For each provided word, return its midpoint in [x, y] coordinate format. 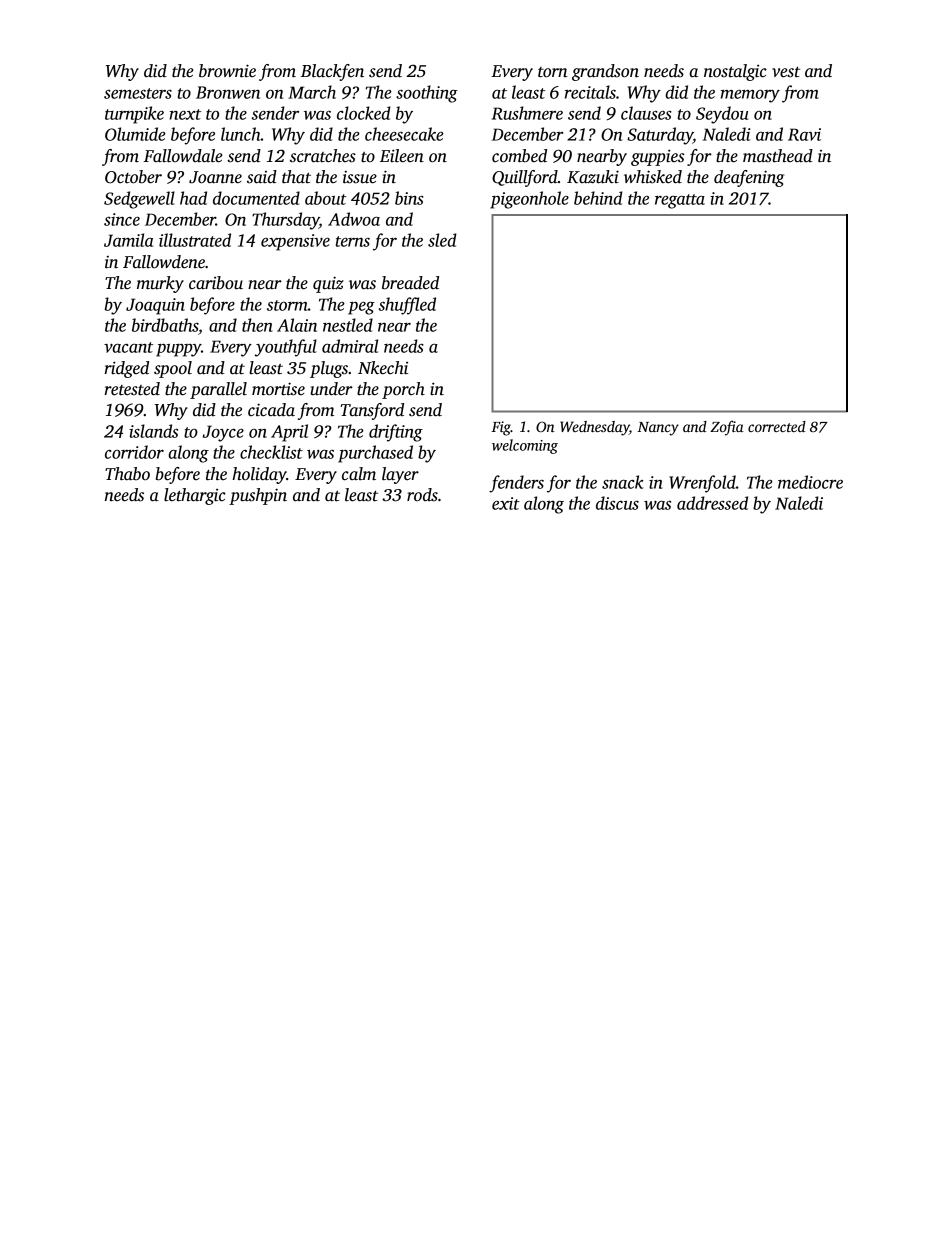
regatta [680, 201]
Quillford [525, 178]
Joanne [215, 177]
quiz [328, 284]
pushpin [258, 496]
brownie [227, 71]
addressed [712, 503]
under [331, 389]
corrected [777, 426]
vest [786, 72]
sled [442, 240]
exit [506, 503]
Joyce [223, 433]
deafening [749, 178]
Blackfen [332, 72]
